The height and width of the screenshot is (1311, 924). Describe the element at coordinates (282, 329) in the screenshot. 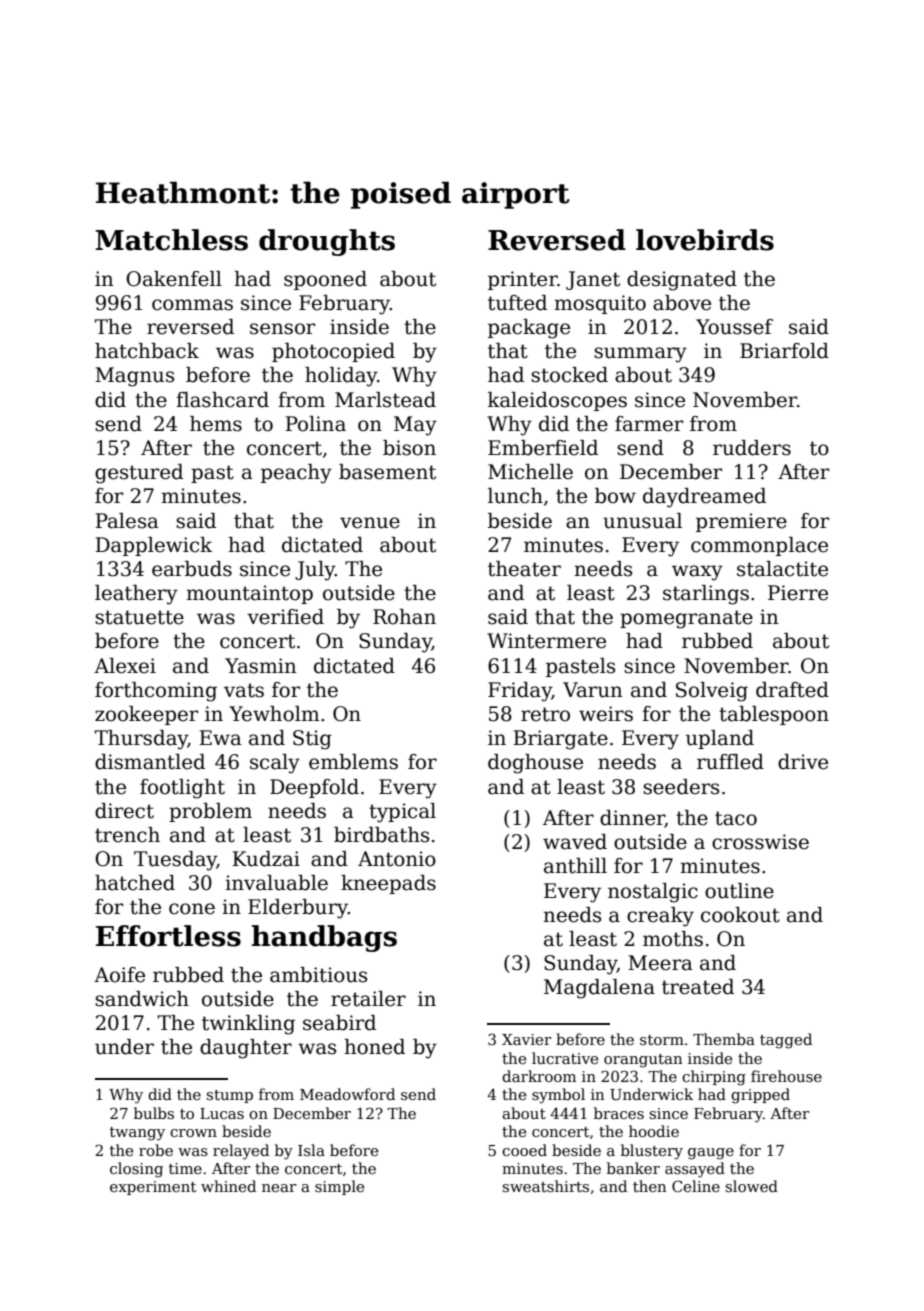

I see `sensor` at that location.
